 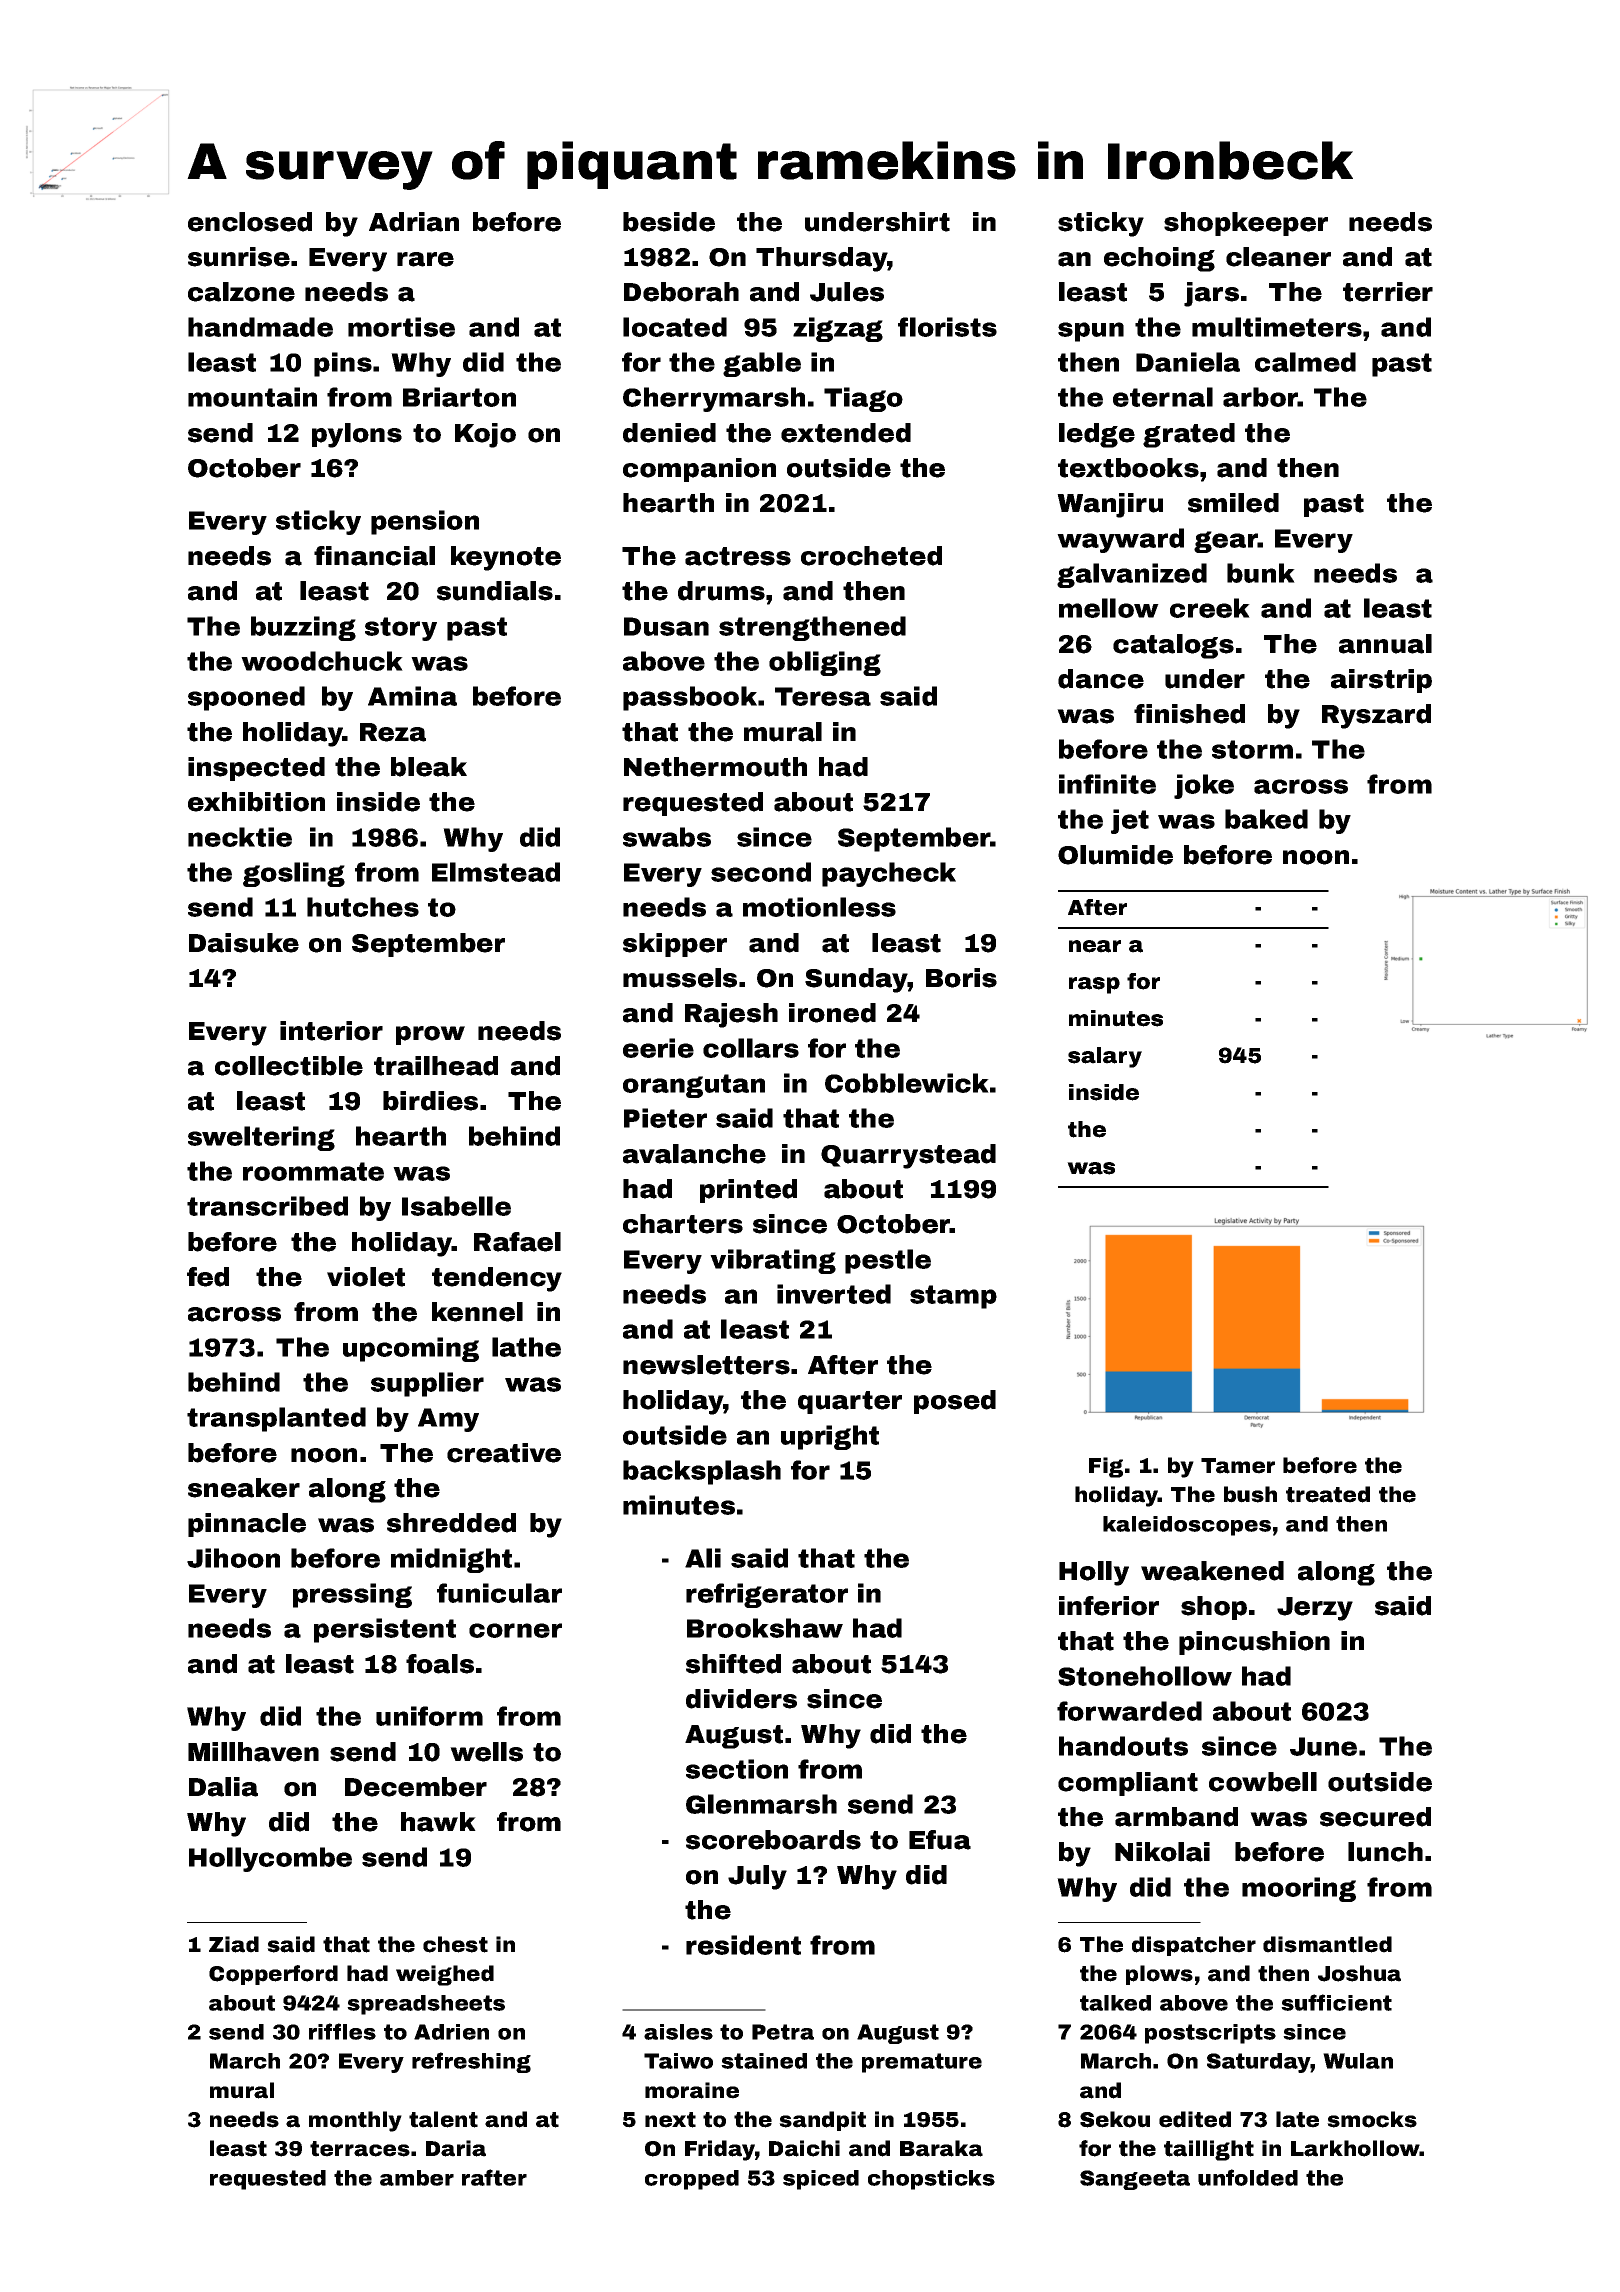 I want to click on Deborah, so click(x=681, y=292).
